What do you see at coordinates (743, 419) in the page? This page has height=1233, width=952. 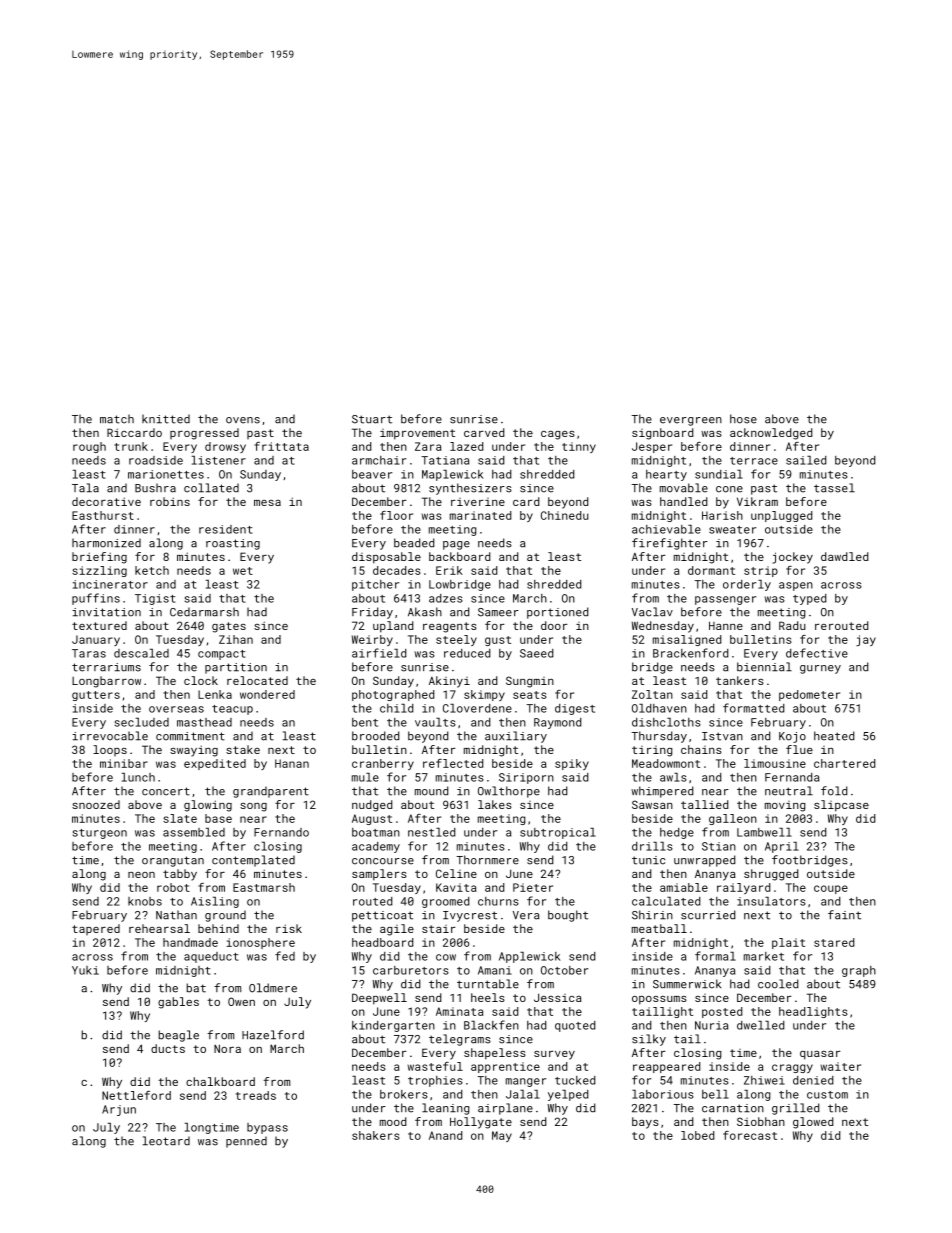 I see `hose` at bounding box center [743, 419].
